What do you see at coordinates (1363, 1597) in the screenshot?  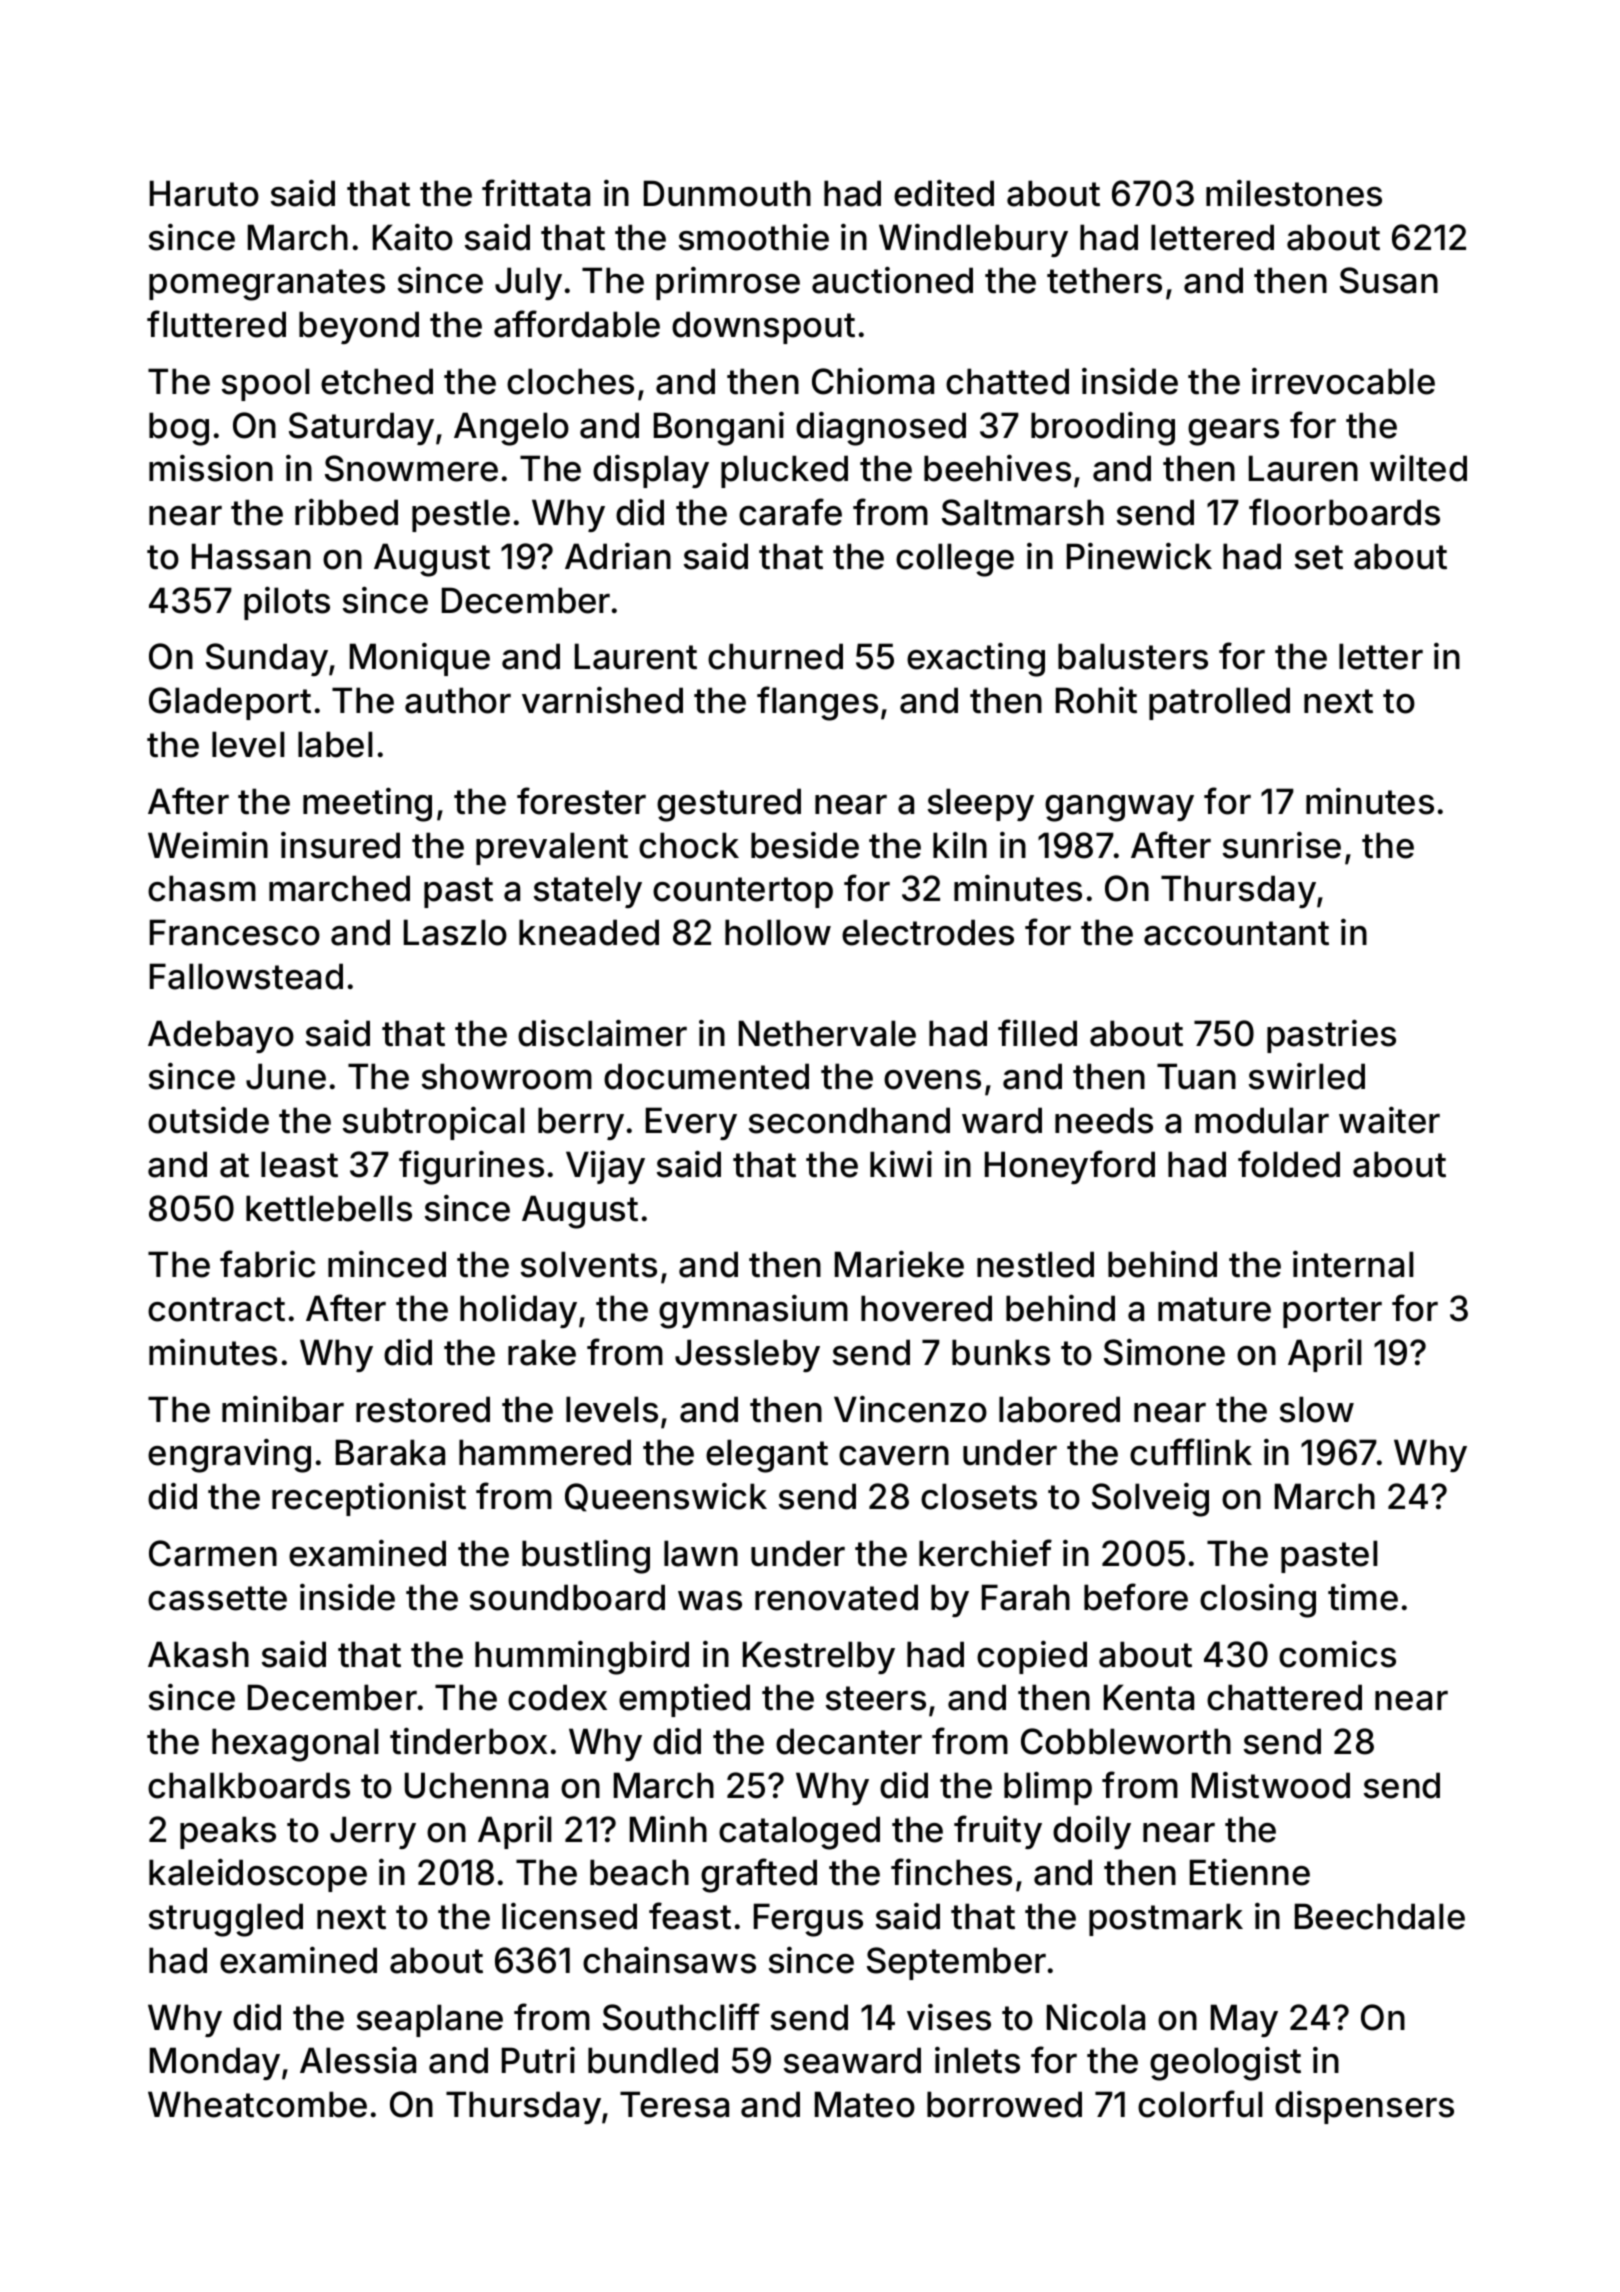 I see `time` at bounding box center [1363, 1597].
